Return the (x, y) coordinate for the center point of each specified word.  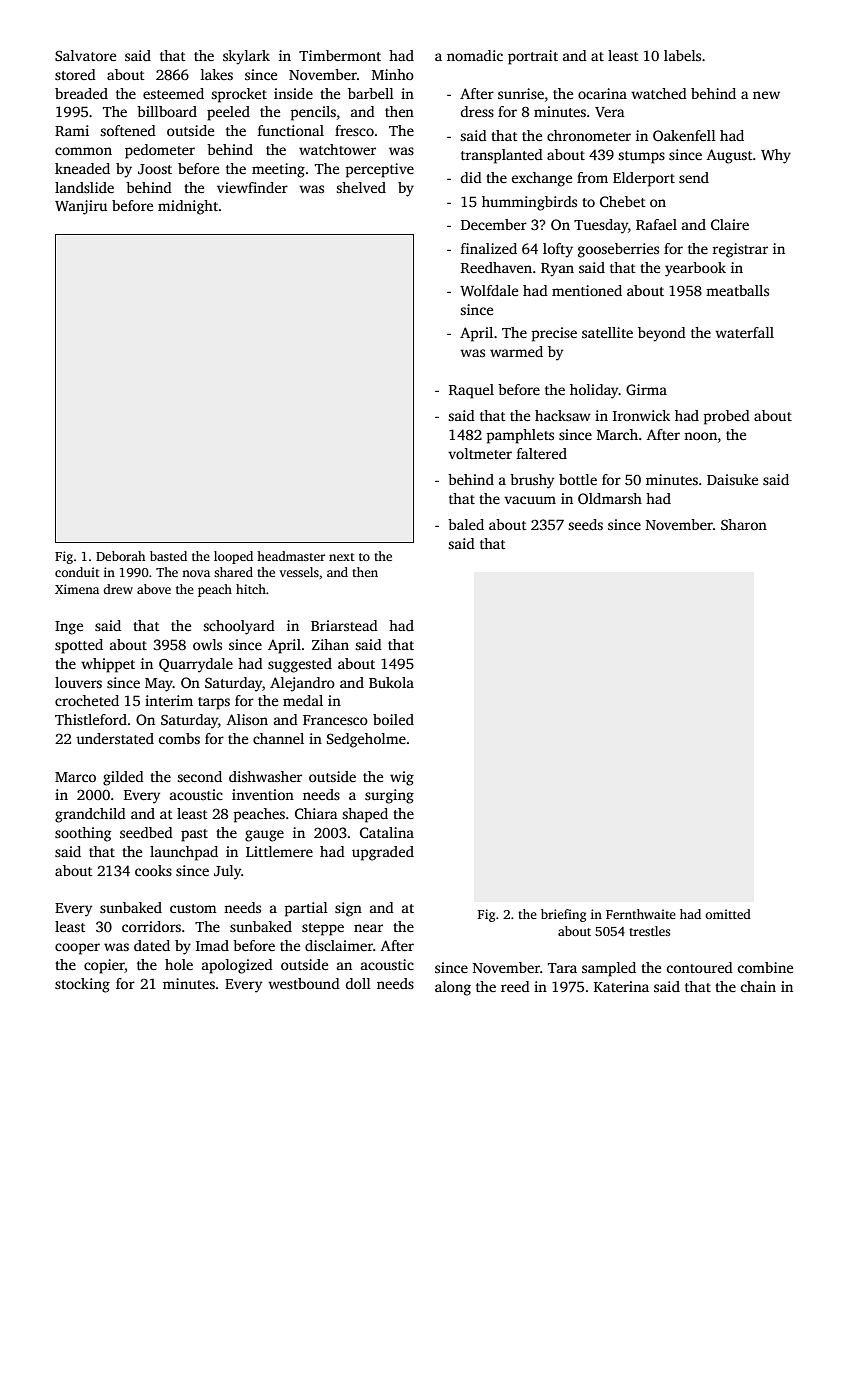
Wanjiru (81, 207)
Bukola (391, 682)
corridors (151, 926)
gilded (123, 778)
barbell (371, 93)
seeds (585, 524)
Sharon (744, 524)
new (766, 95)
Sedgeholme (366, 740)
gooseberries (618, 250)
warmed (516, 351)
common (83, 151)
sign (348, 909)
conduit (77, 572)
